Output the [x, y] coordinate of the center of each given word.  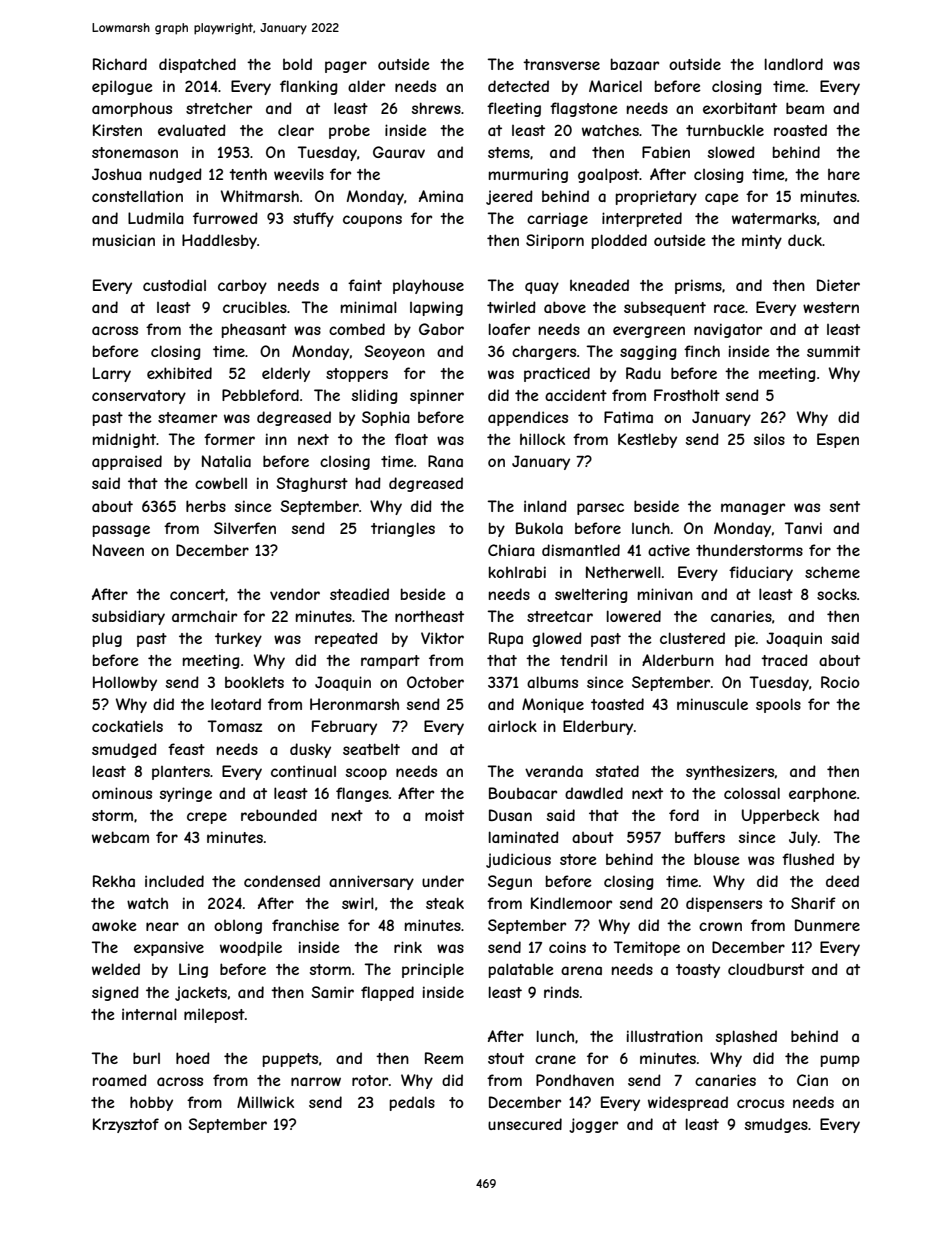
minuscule [712, 704]
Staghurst [312, 484]
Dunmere [827, 925]
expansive [169, 948]
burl [146, 1058]
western [831, 307]
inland [545, 506]
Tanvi [803, 528]
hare [844, 174]
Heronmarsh [354, 704]
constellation [137, 196]
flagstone [584, 109]
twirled [511, 307]
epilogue [122, 87]
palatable [521, 970]
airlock [512, 726]
